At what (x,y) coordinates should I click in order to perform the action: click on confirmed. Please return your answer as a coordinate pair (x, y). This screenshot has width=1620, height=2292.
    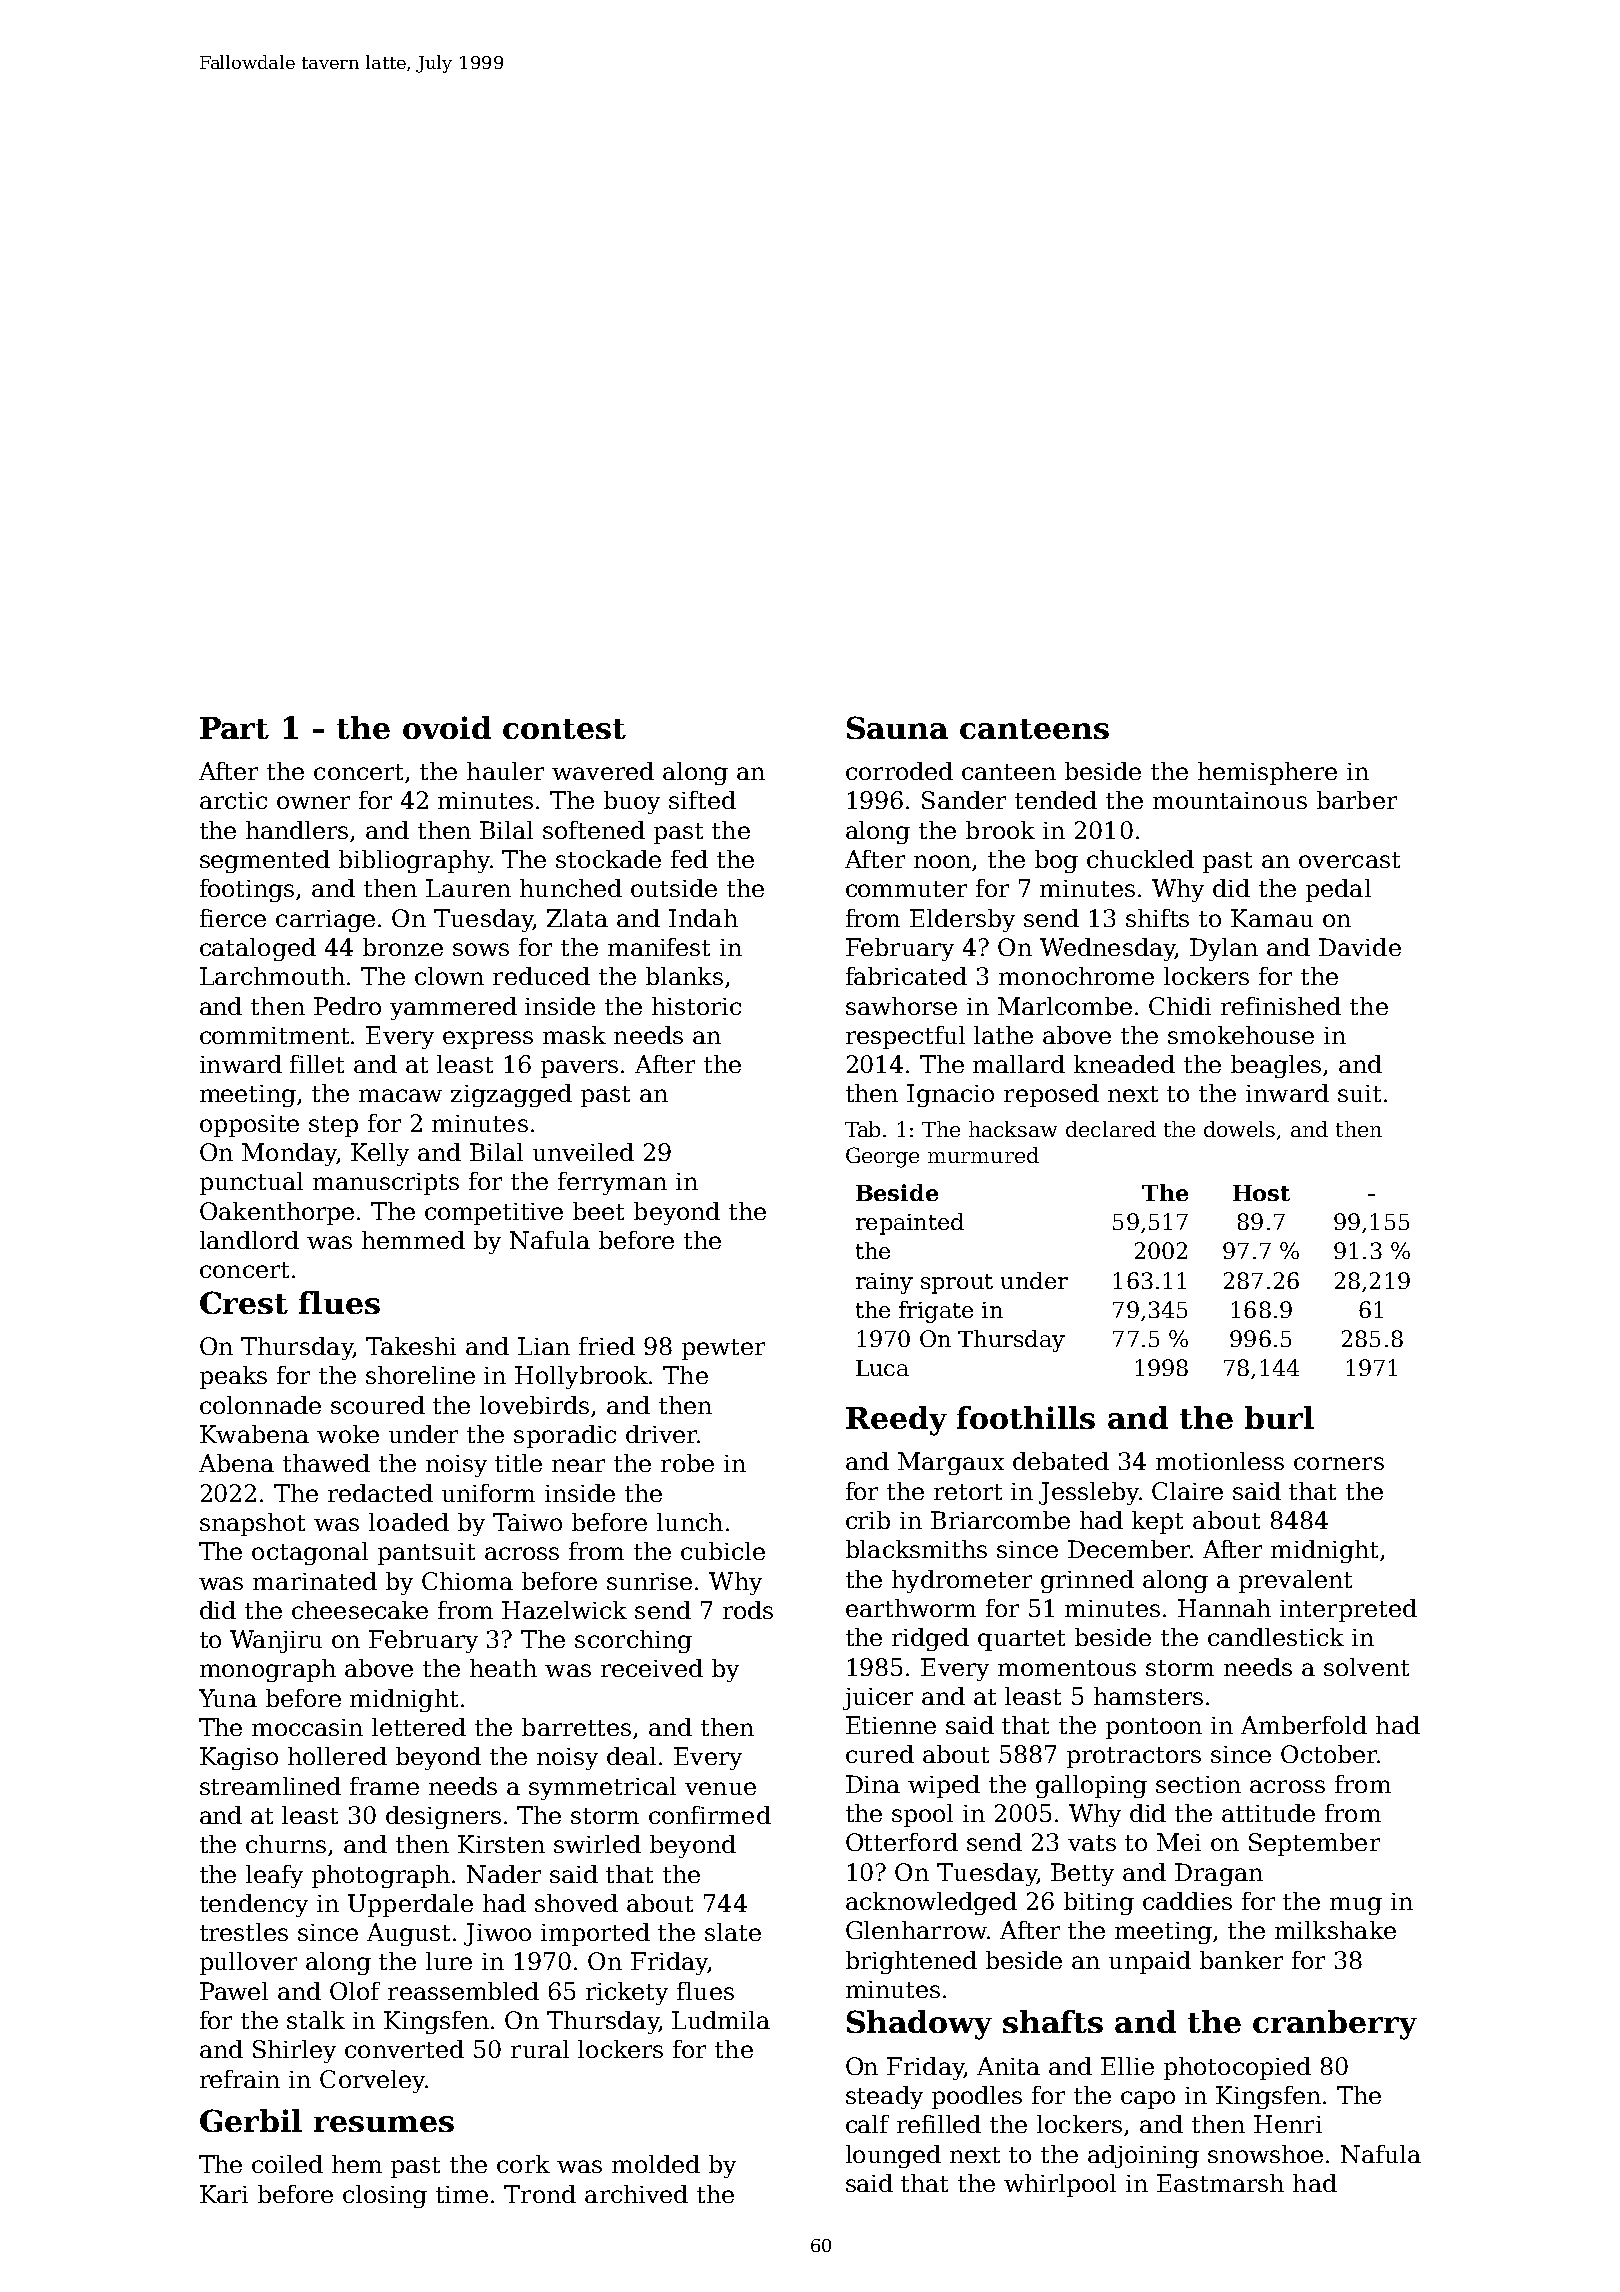
    Looking at the image, I should click on (710, 1815).
